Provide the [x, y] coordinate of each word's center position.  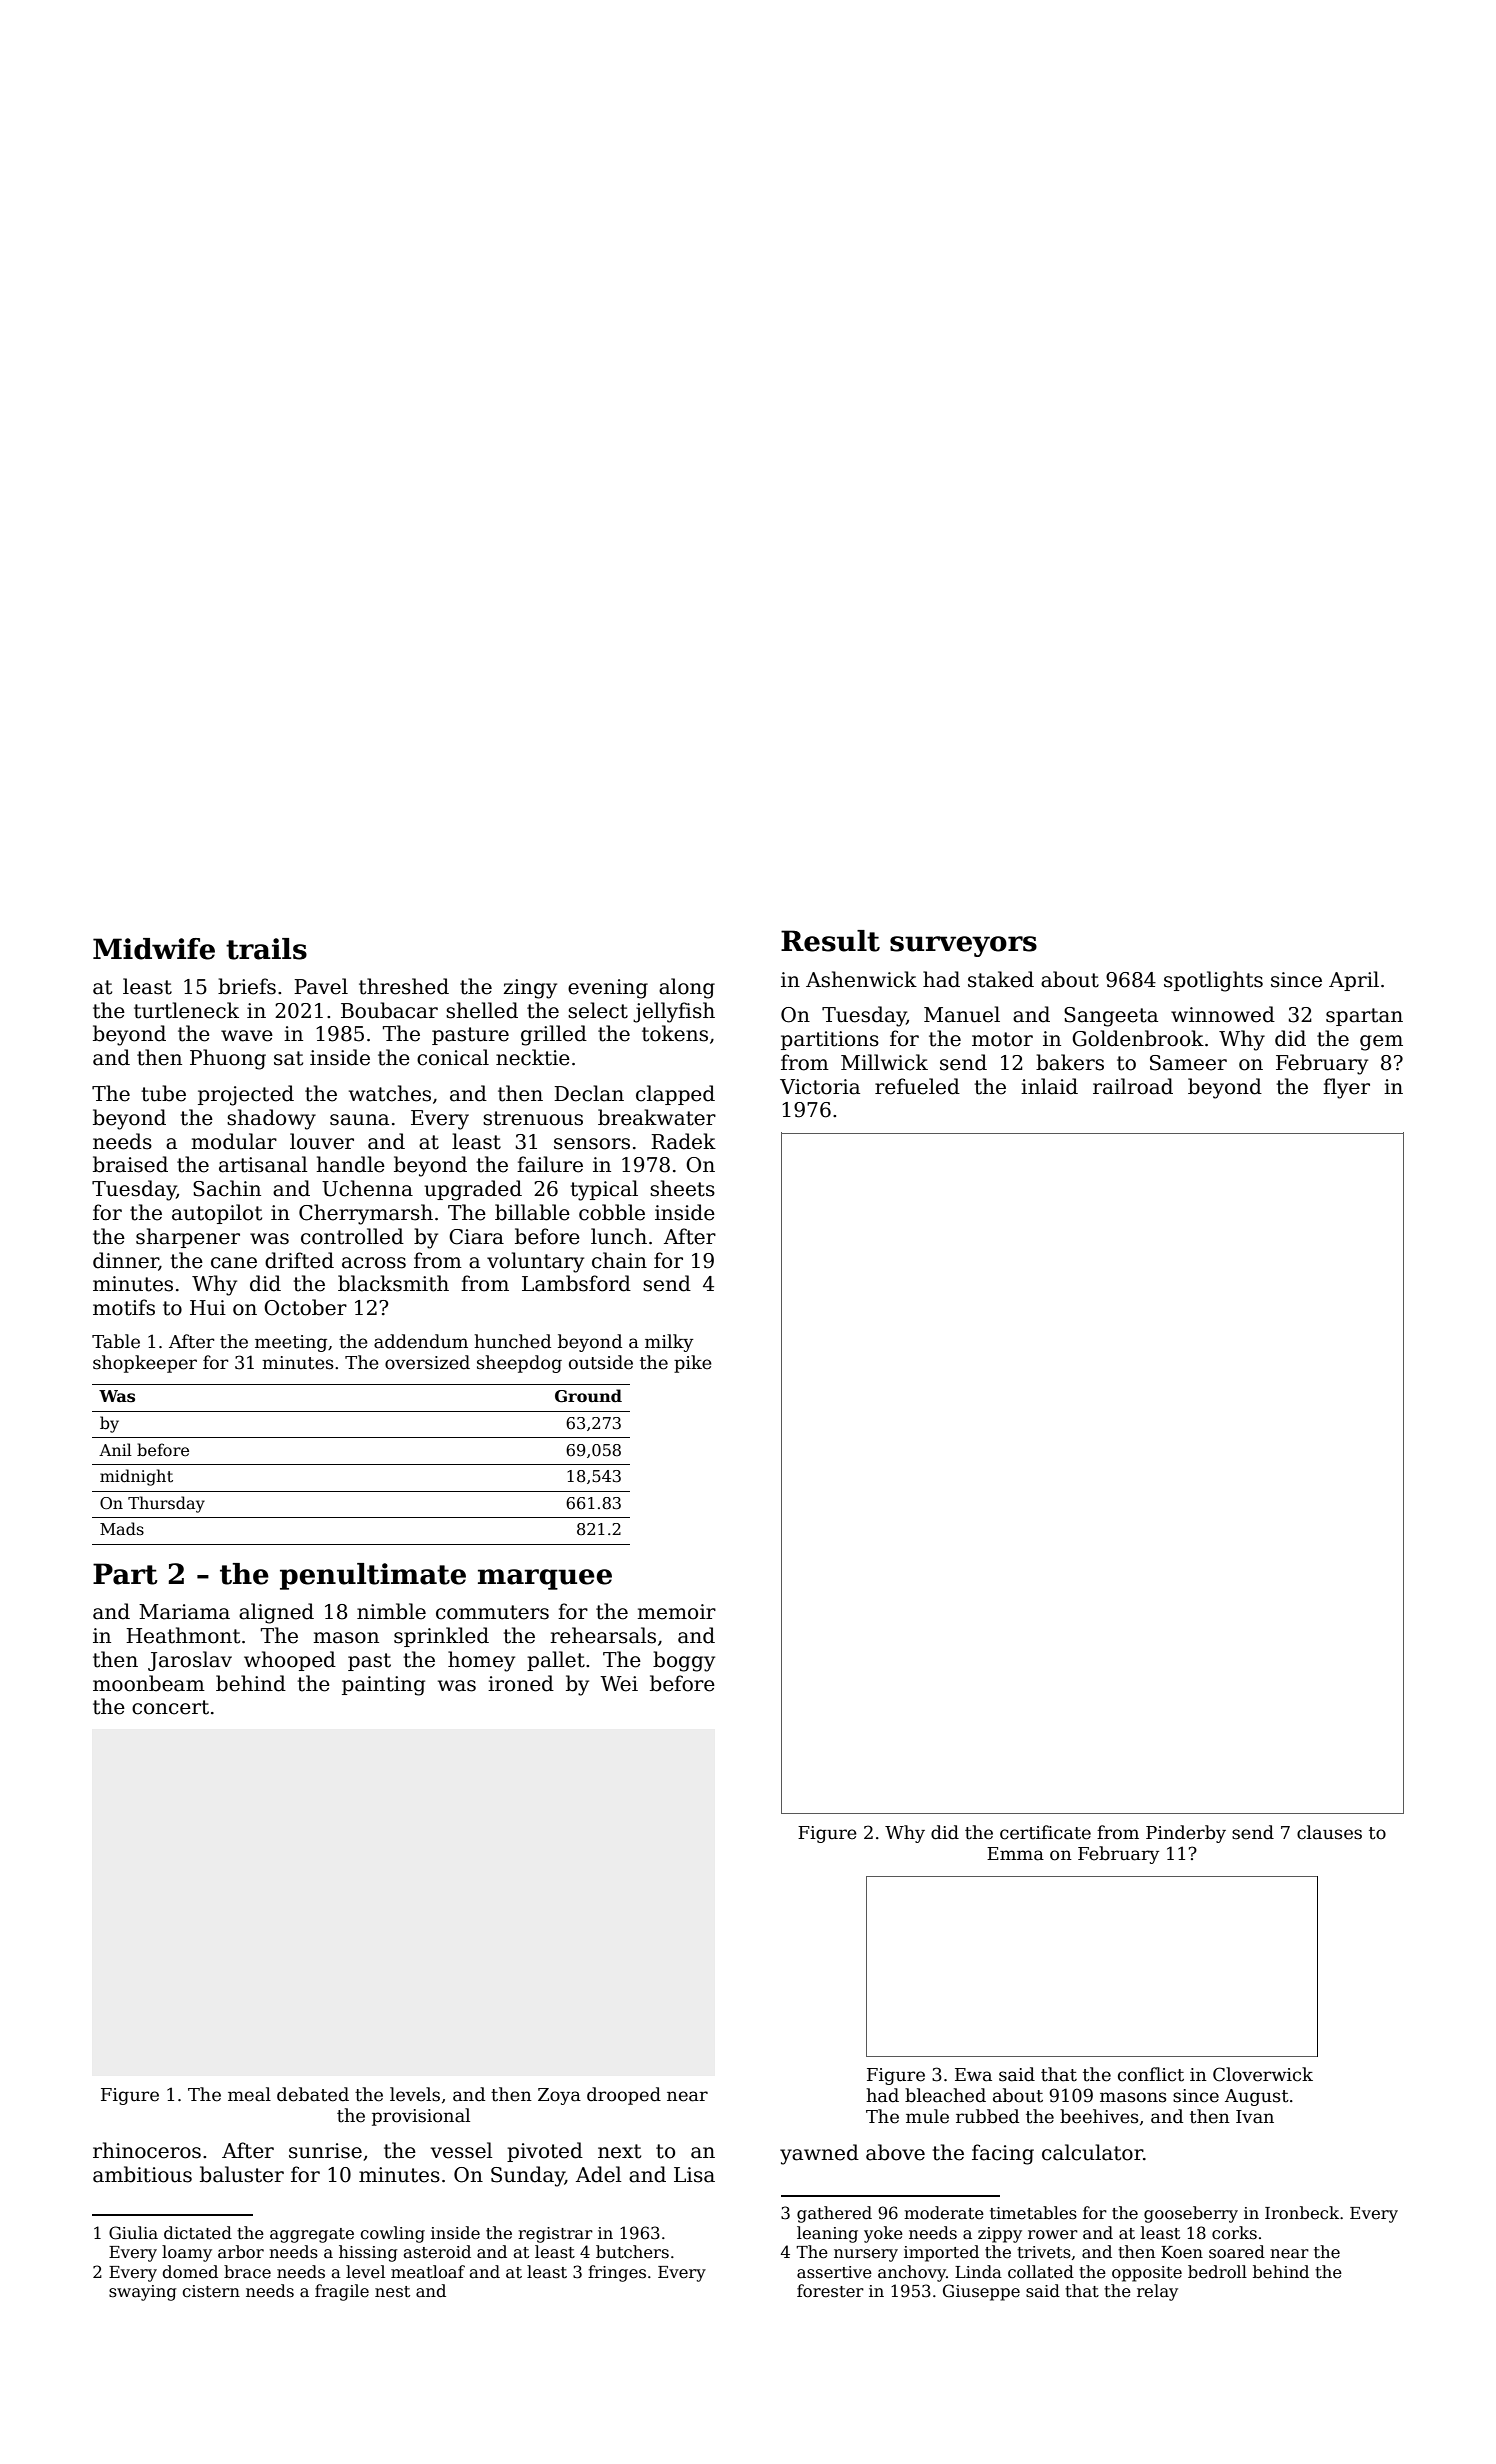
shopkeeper [145, 1364]
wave [247, 1036]
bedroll [1217, 2272]
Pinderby [1186, 1834]
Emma [1015, 1854]
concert [170, 1707]
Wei [619, 1684]
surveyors [963, 946]
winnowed [1223, 1014]
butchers [632, 2252]
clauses [1329, 1832]
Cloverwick [1263, 2074]
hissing [368, 2253]
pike [693, 1364]
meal [249, 2094]
